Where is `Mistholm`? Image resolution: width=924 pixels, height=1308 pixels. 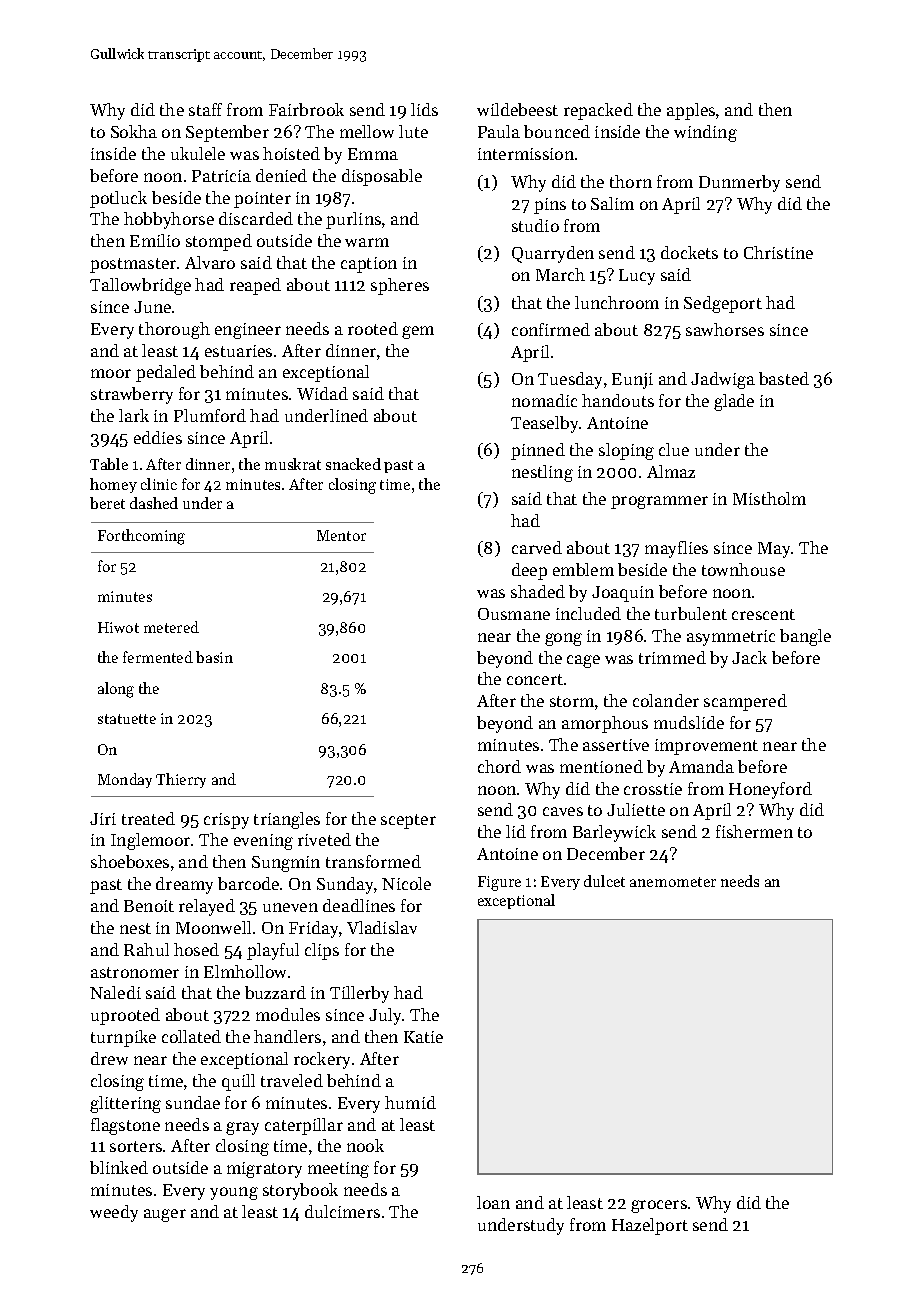 Mistholm is located at coordinates (769, 498).
